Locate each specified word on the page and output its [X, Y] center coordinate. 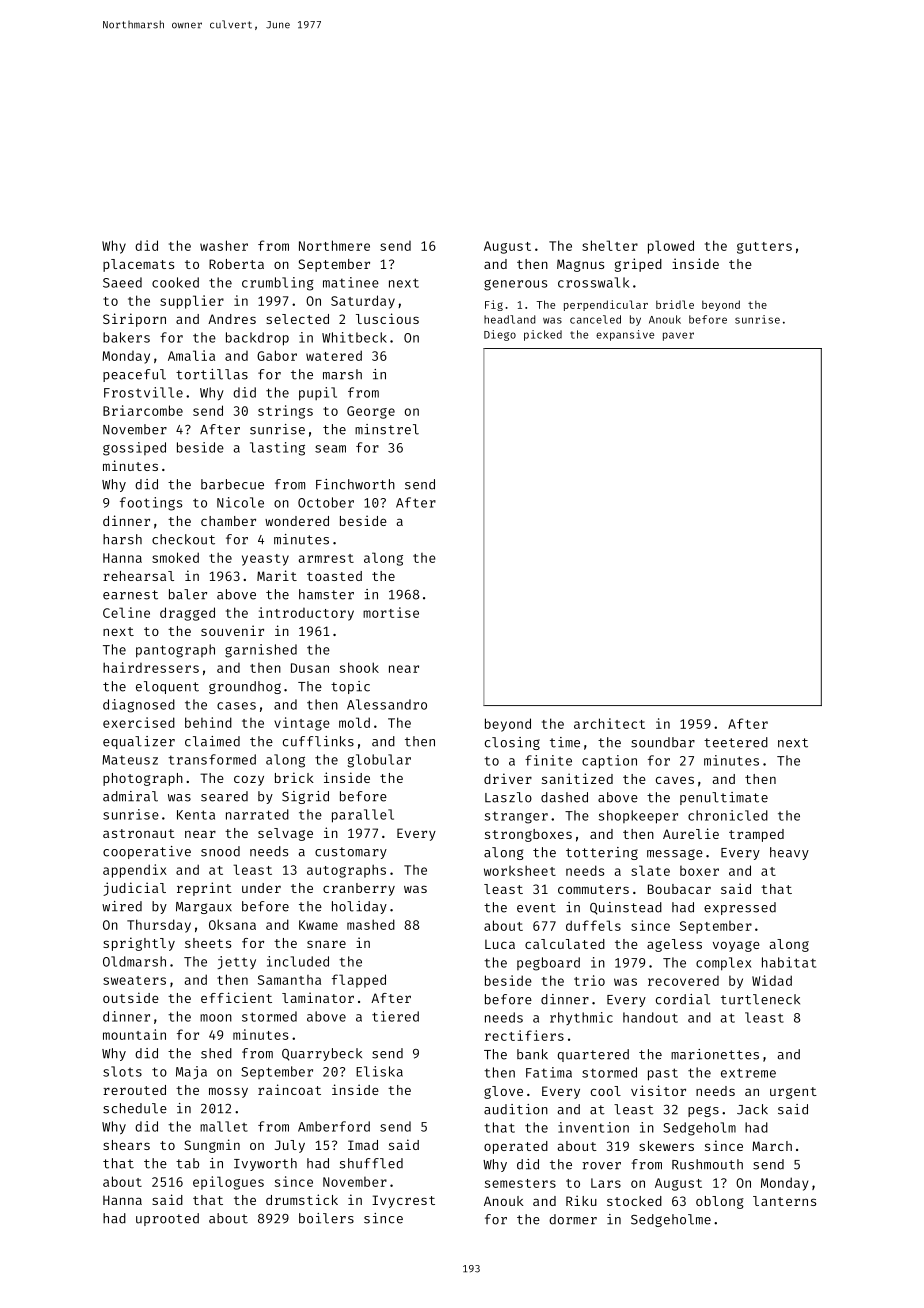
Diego [500, 335]
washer [224, 245]
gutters [764, 248]
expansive [625, 335]
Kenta [196, 815]
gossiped [134, 449]
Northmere [334, 245]
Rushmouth [707, 1164]
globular [379, 761]
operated [516, 1147]
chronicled [728, 815]
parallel [363, 816]
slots [122, 1071]
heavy [789, 853]
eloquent [167, 687]
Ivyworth [265, 1164]
